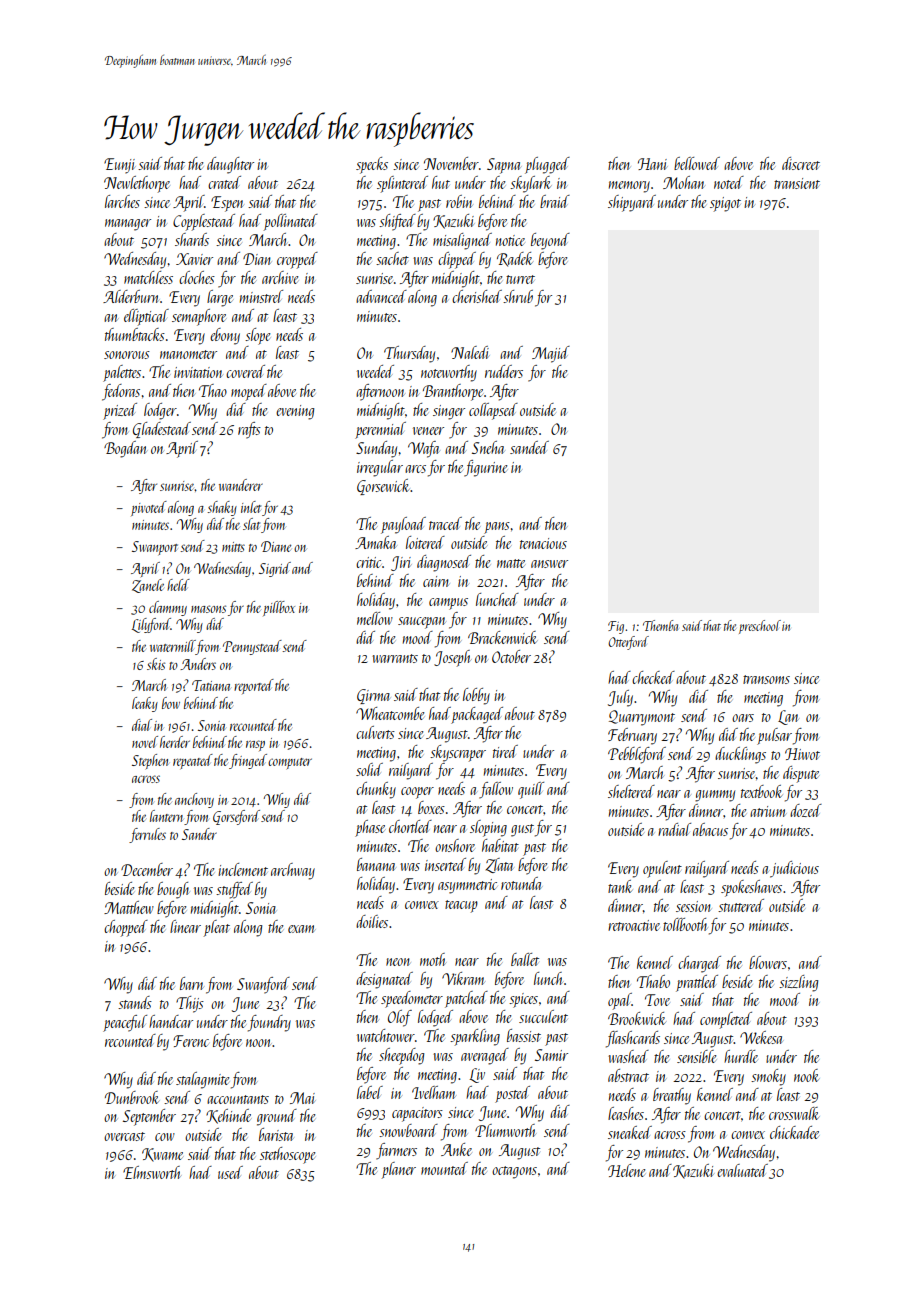  Describe the element at coordinates (453, 392) in the screenshot. I see `Branthorpe` at that location.
